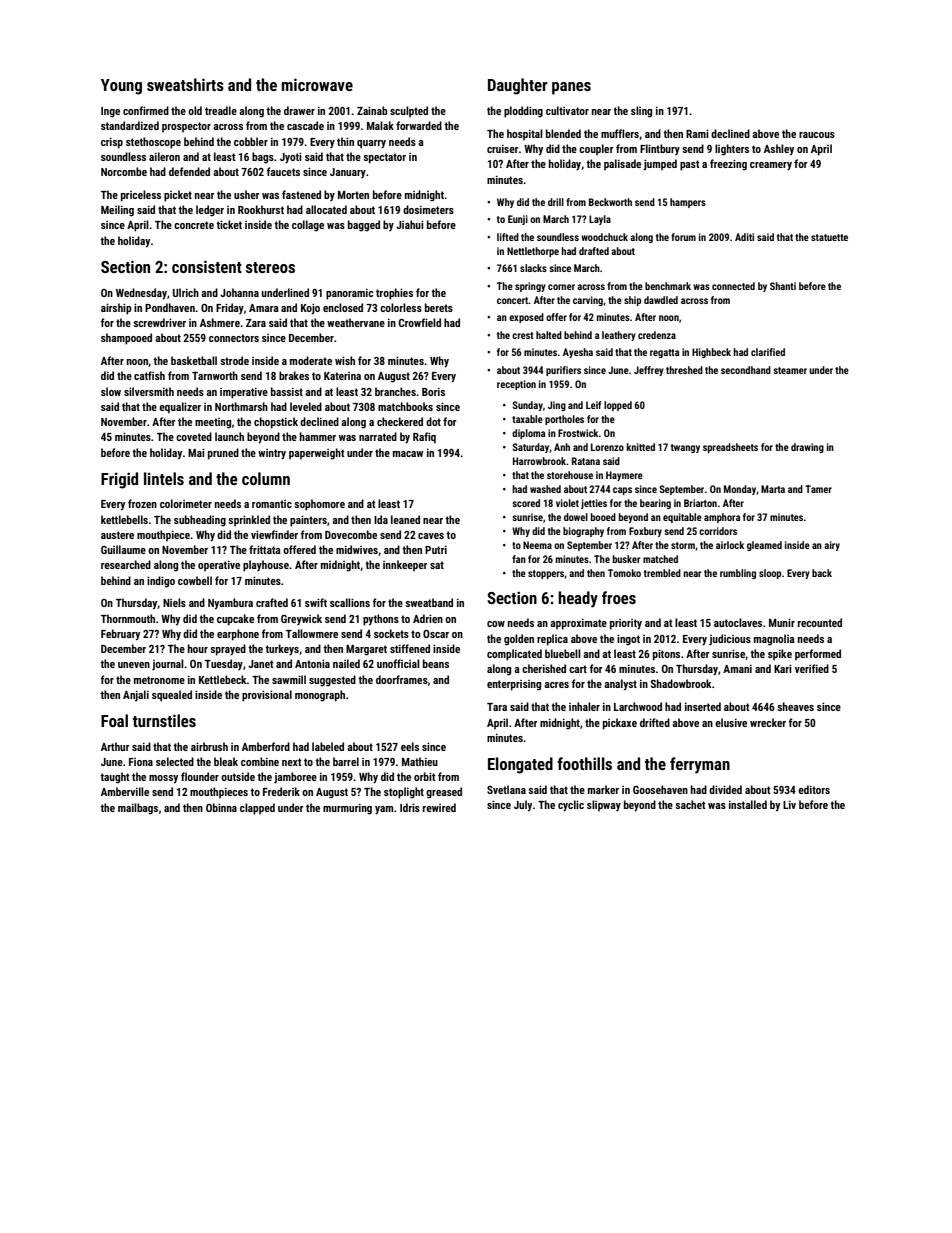 Image resolution: width=952 pixels, height=1233 pixels. I want to click on leveled, so click(306, 406).
